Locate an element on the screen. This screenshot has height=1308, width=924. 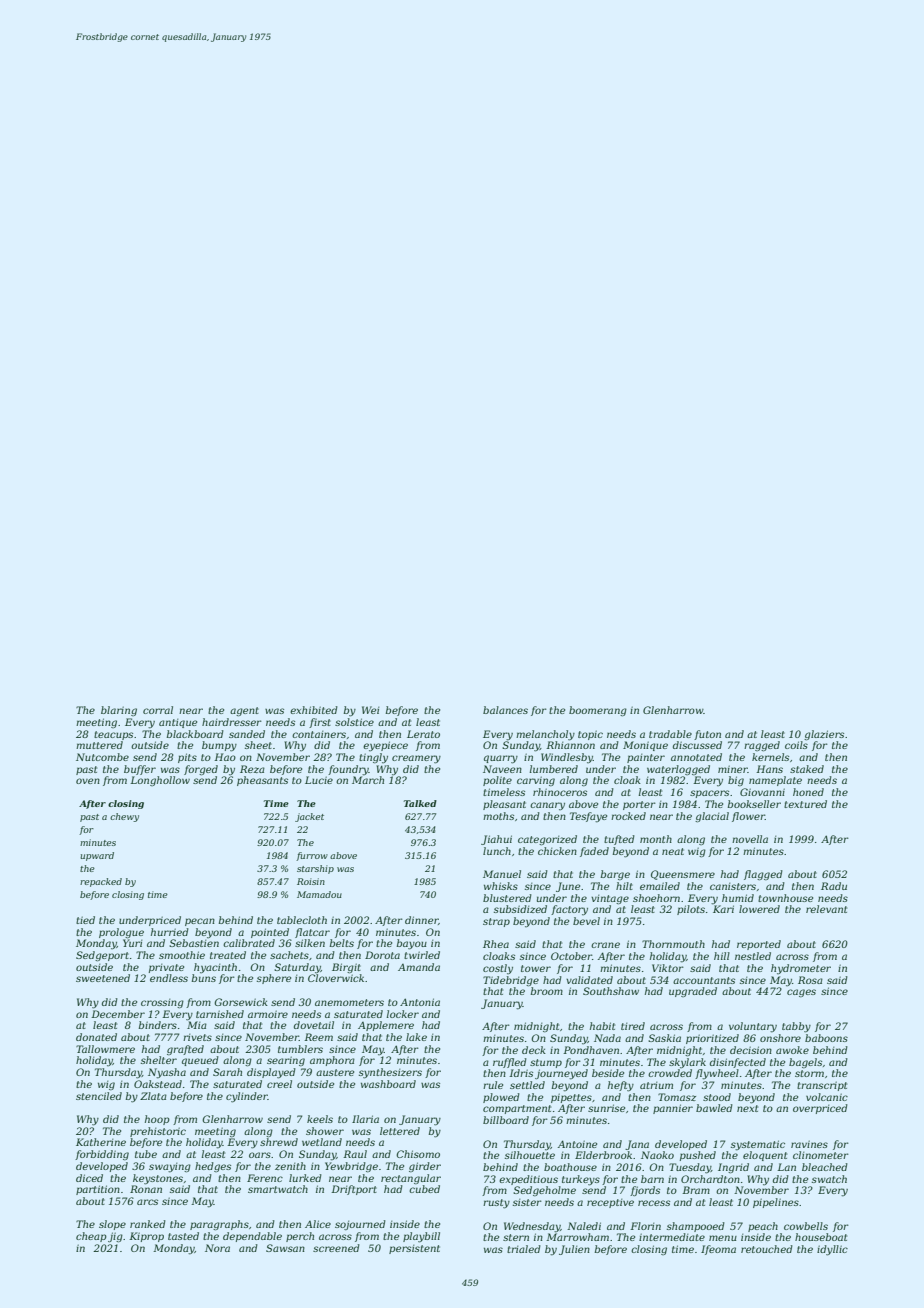
trialed is located at coordinates (524, 1249).
